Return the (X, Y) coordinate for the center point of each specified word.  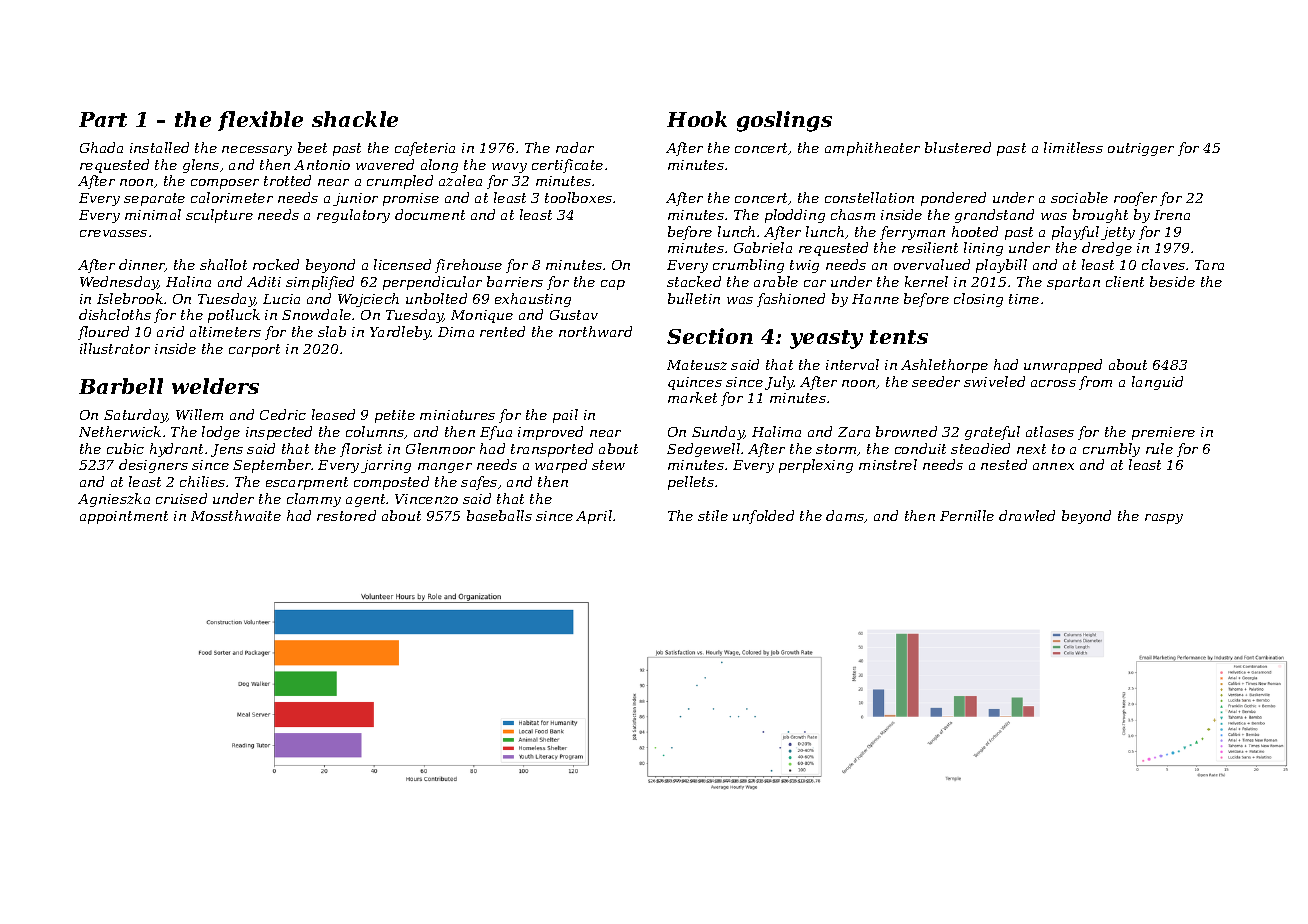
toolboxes (578, 197)
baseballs (499, 515)
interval (852, 364)
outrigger (1141, 149)
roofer (1135, 199)
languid (1157, 383)
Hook (697, 119)
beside (1172, 281)
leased (333, 414)
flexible (260, 121)
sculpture (219, 216)
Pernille (967, 515)
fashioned (791, 300)
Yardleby (400, 333)
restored (346, 515)
